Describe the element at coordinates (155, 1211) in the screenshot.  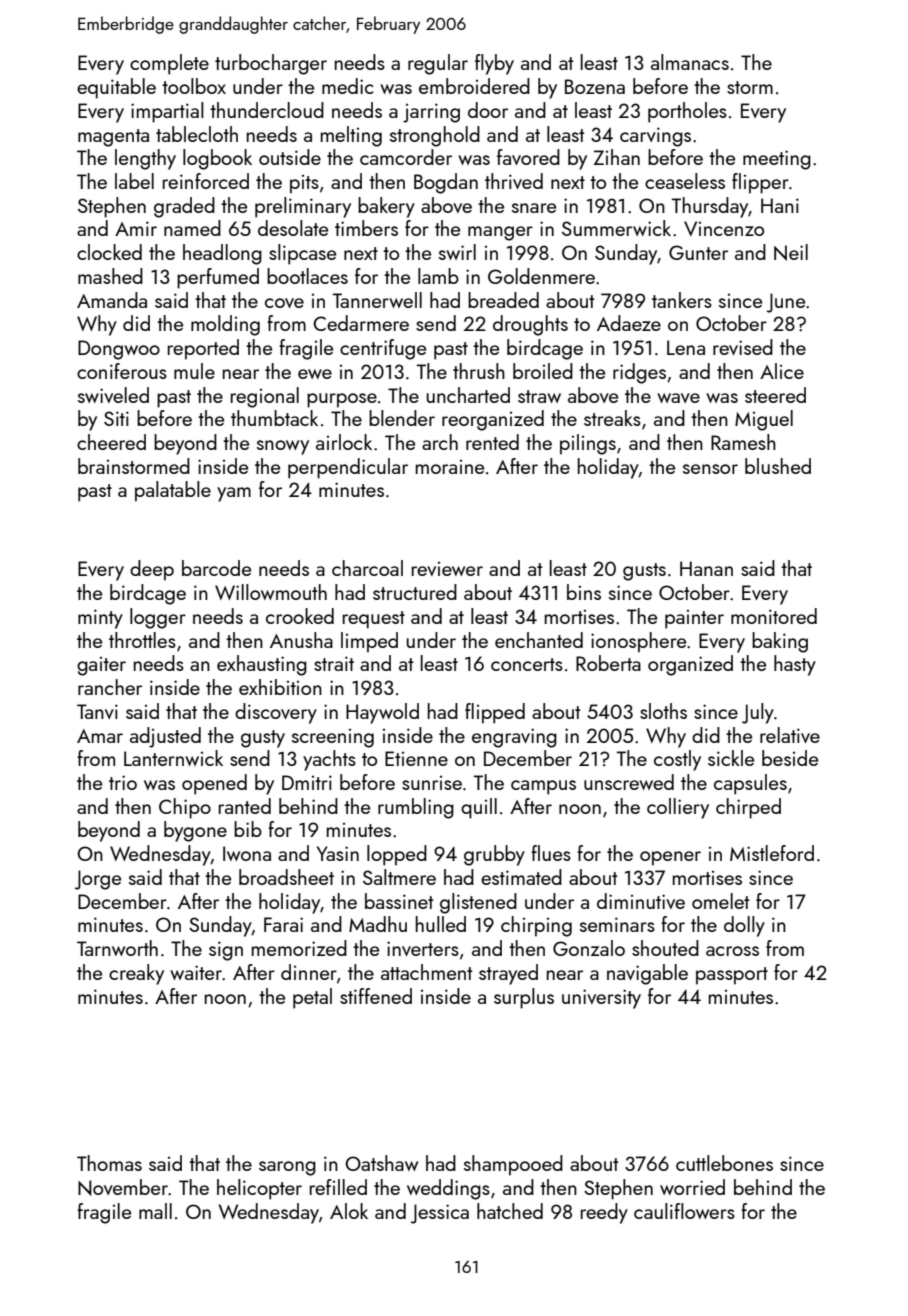
I see `mall` at that location.
